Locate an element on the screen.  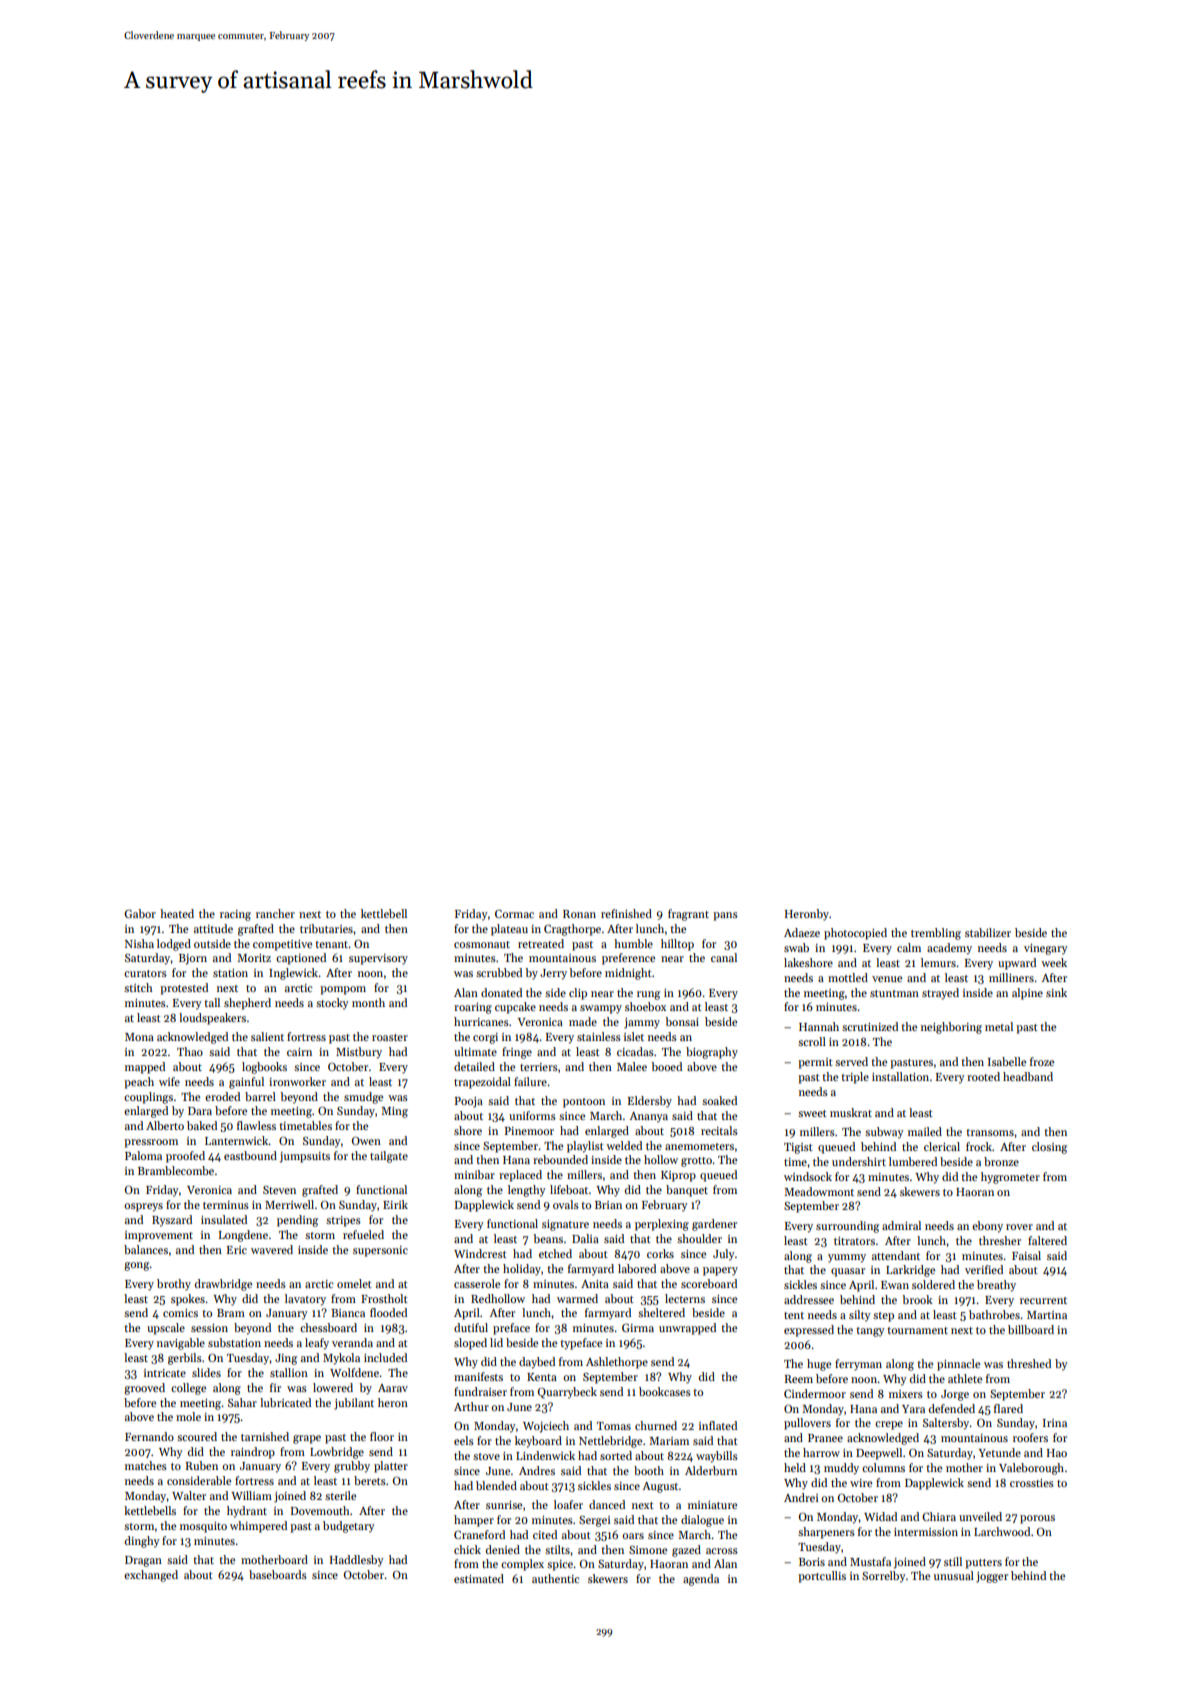
Sergei is located at coordinates (594, 1521).
